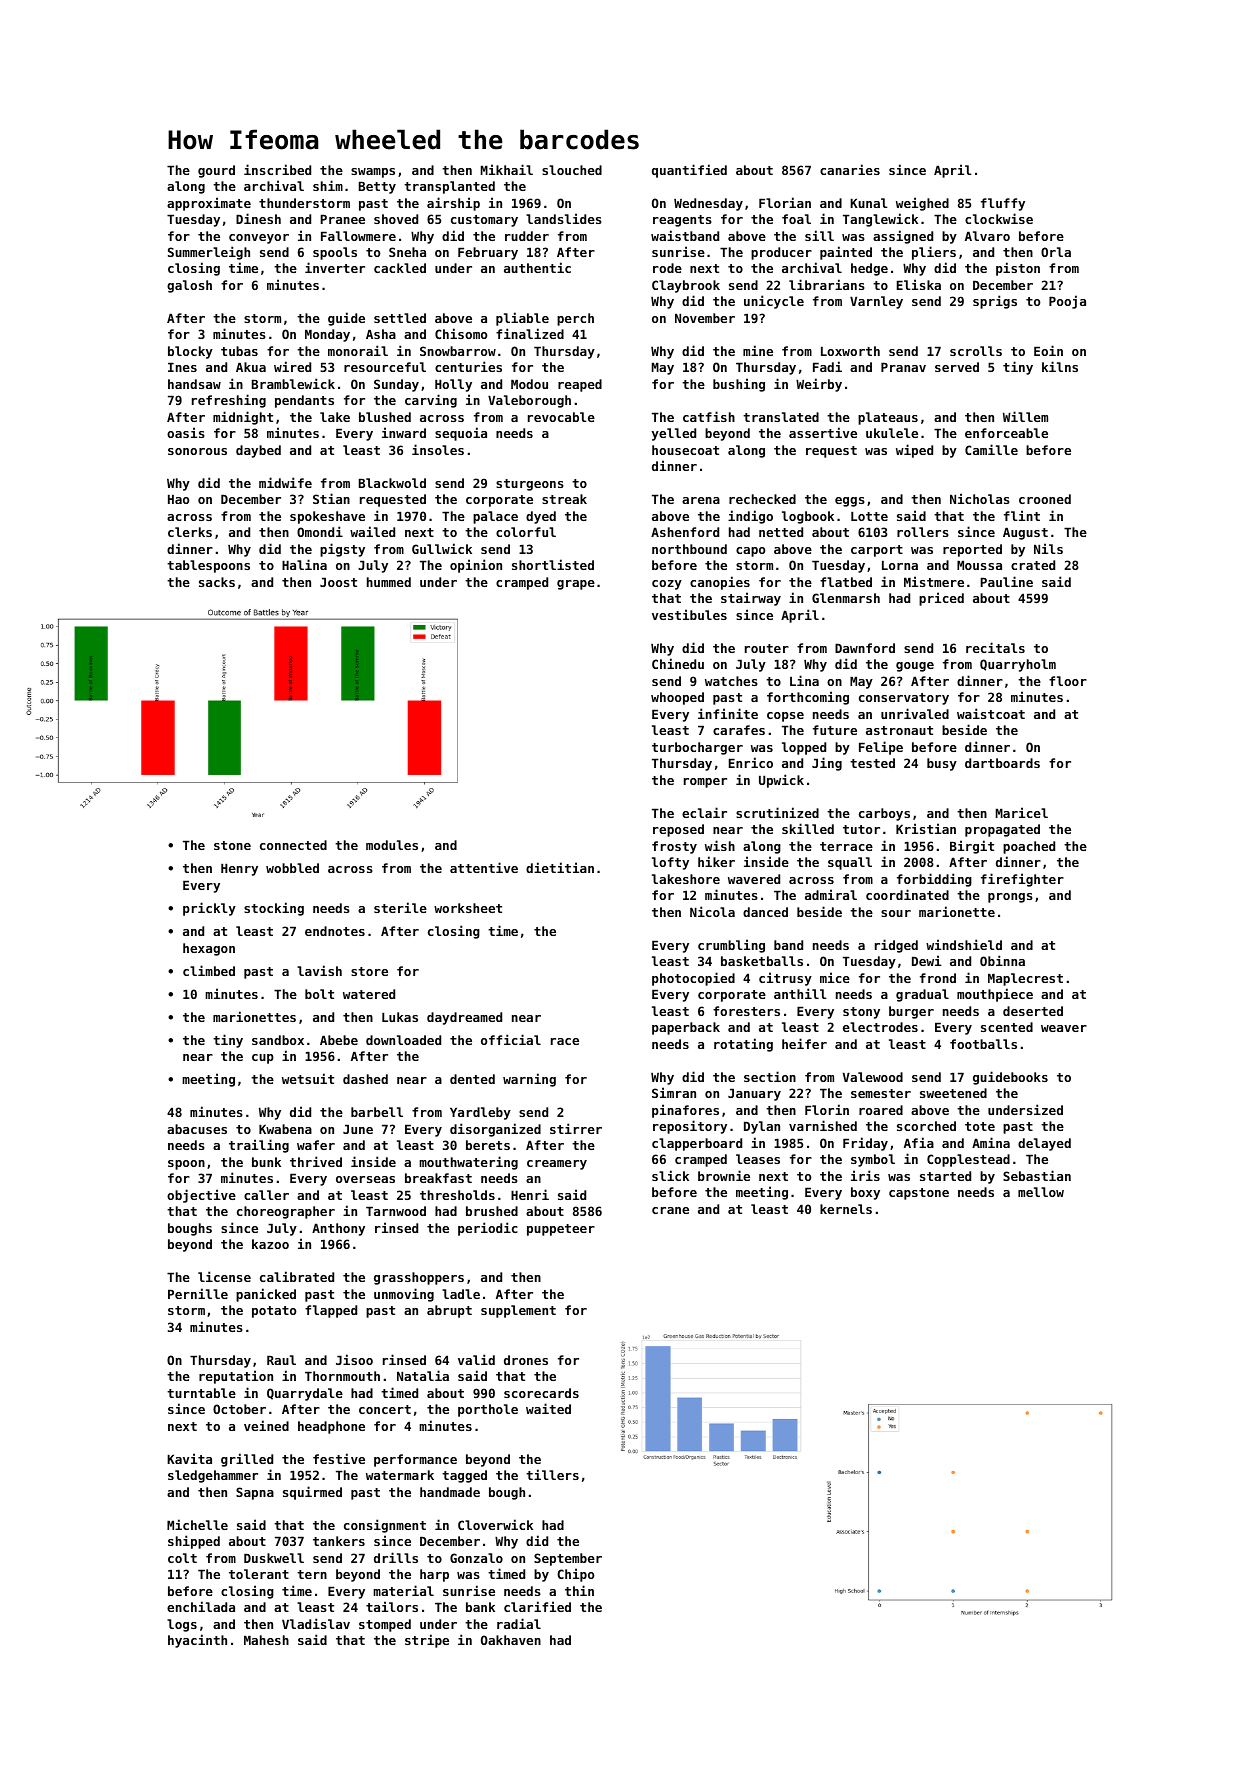 The image size is (1259, 1780). Describe the element at coordinates (427, 1641) in the page. I see `stripe` at that location.
